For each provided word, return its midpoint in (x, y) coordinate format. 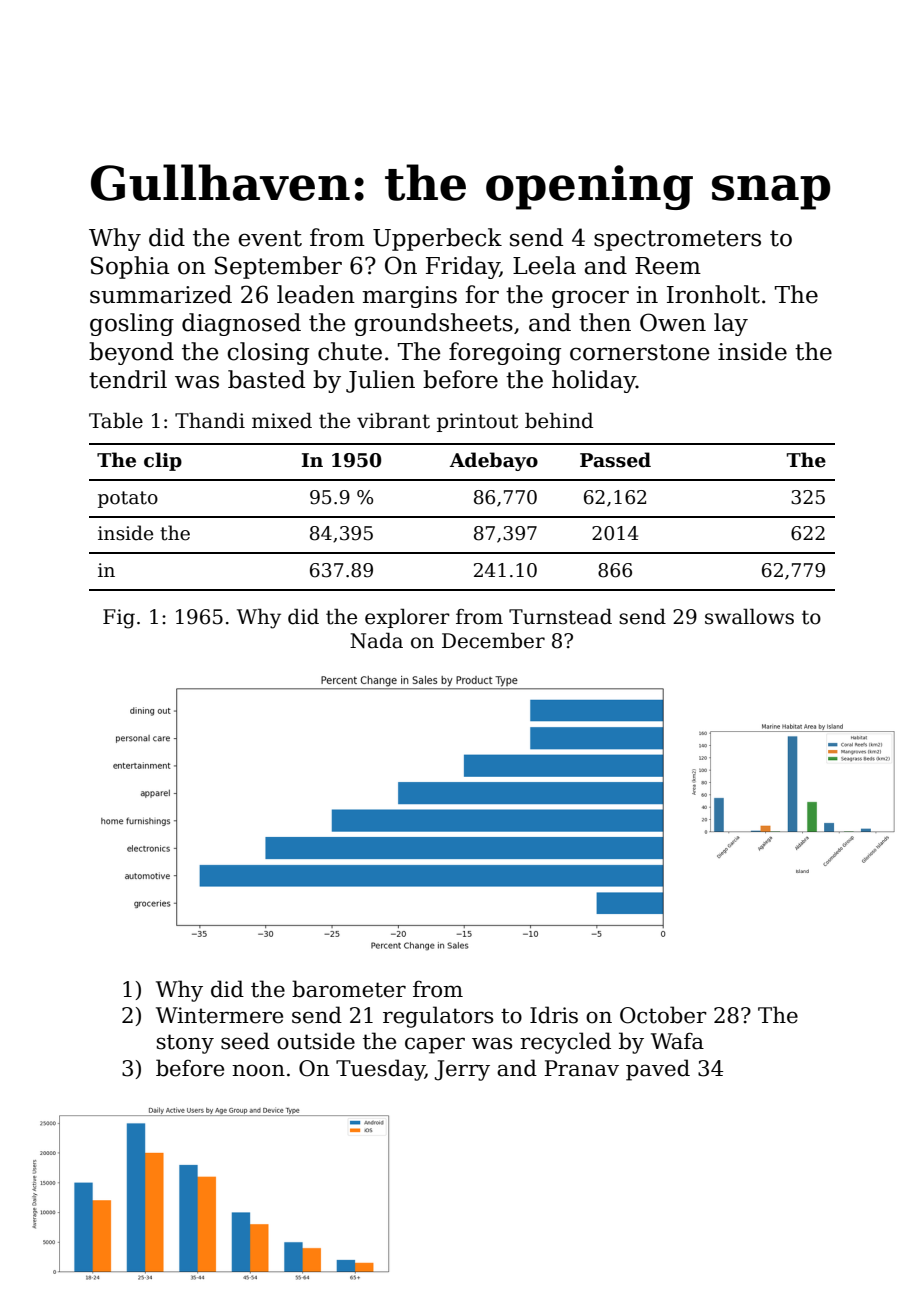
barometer (349, 989)
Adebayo (494, 461)
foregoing (505, 353)
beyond (131, 353)
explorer (407, 618)
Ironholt (713, 294)
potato (128, 499)
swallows (749, 616)
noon (258, 1070)
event (270, 238)
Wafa (677, 1041)
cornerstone (640, 352)
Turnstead (560, 616)
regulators (438, 1017)
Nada (376, 640)
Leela (544, 265)
